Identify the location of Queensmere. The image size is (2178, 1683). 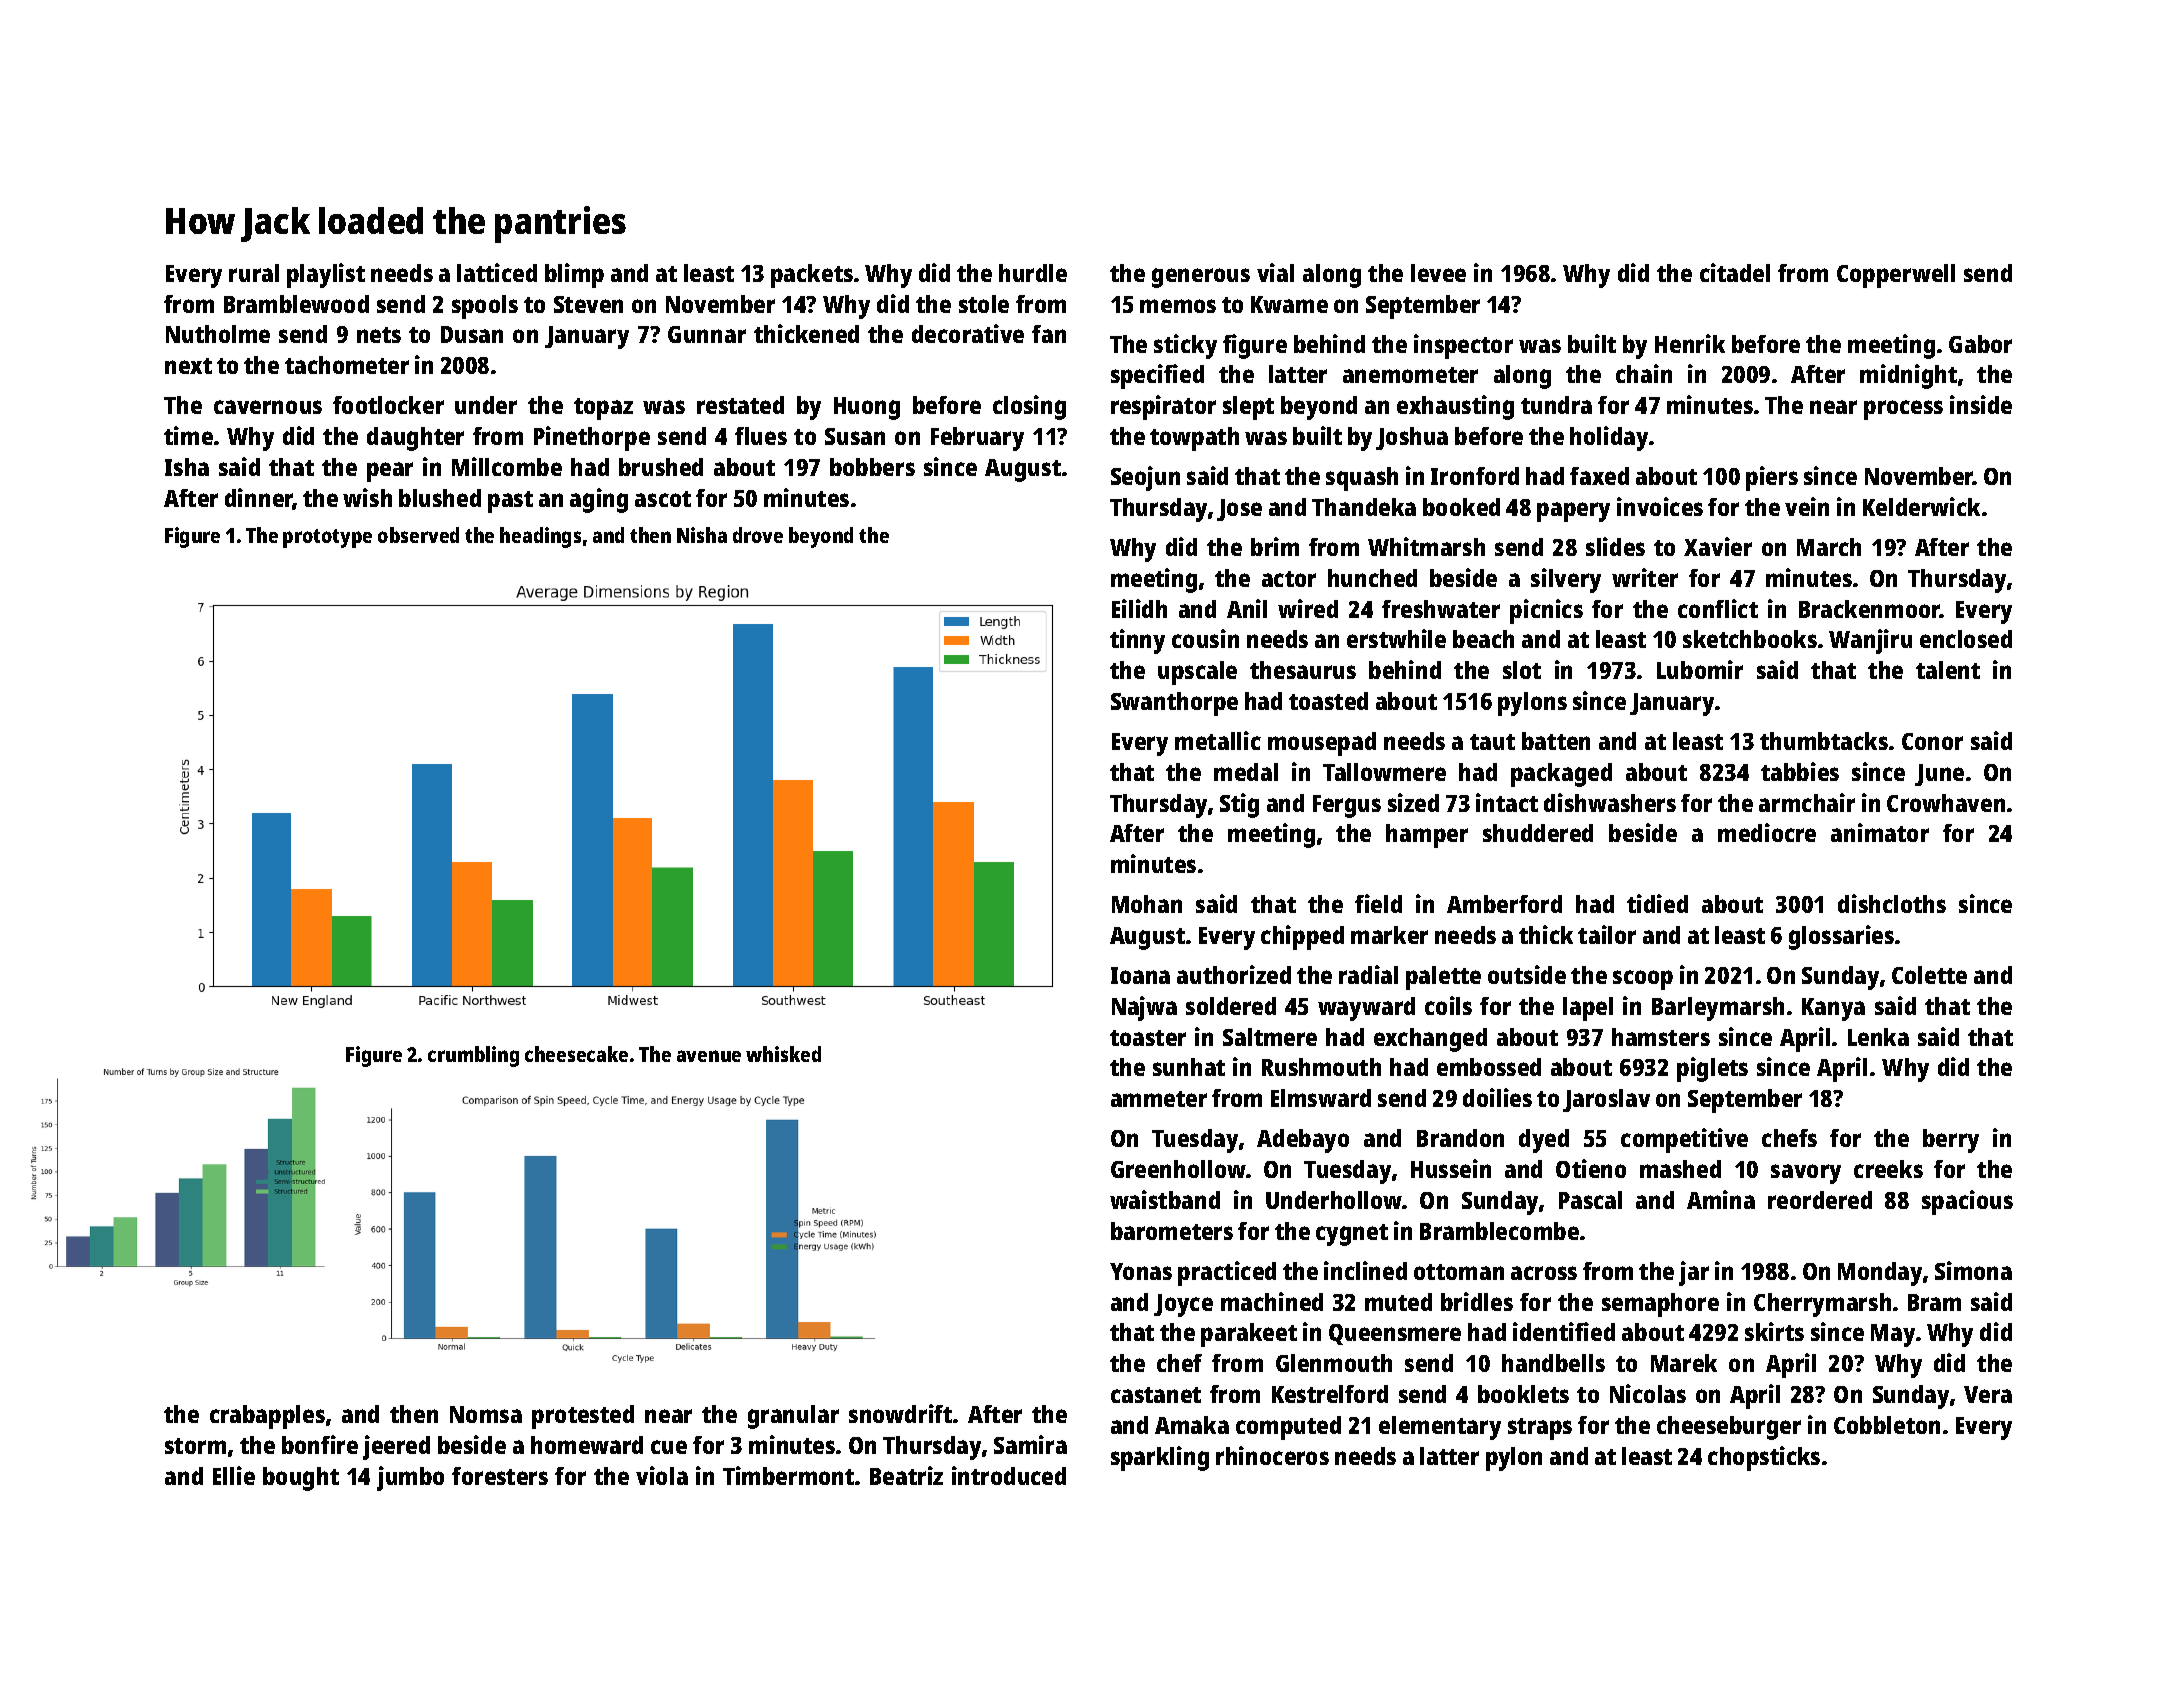
(1395, 1334).
